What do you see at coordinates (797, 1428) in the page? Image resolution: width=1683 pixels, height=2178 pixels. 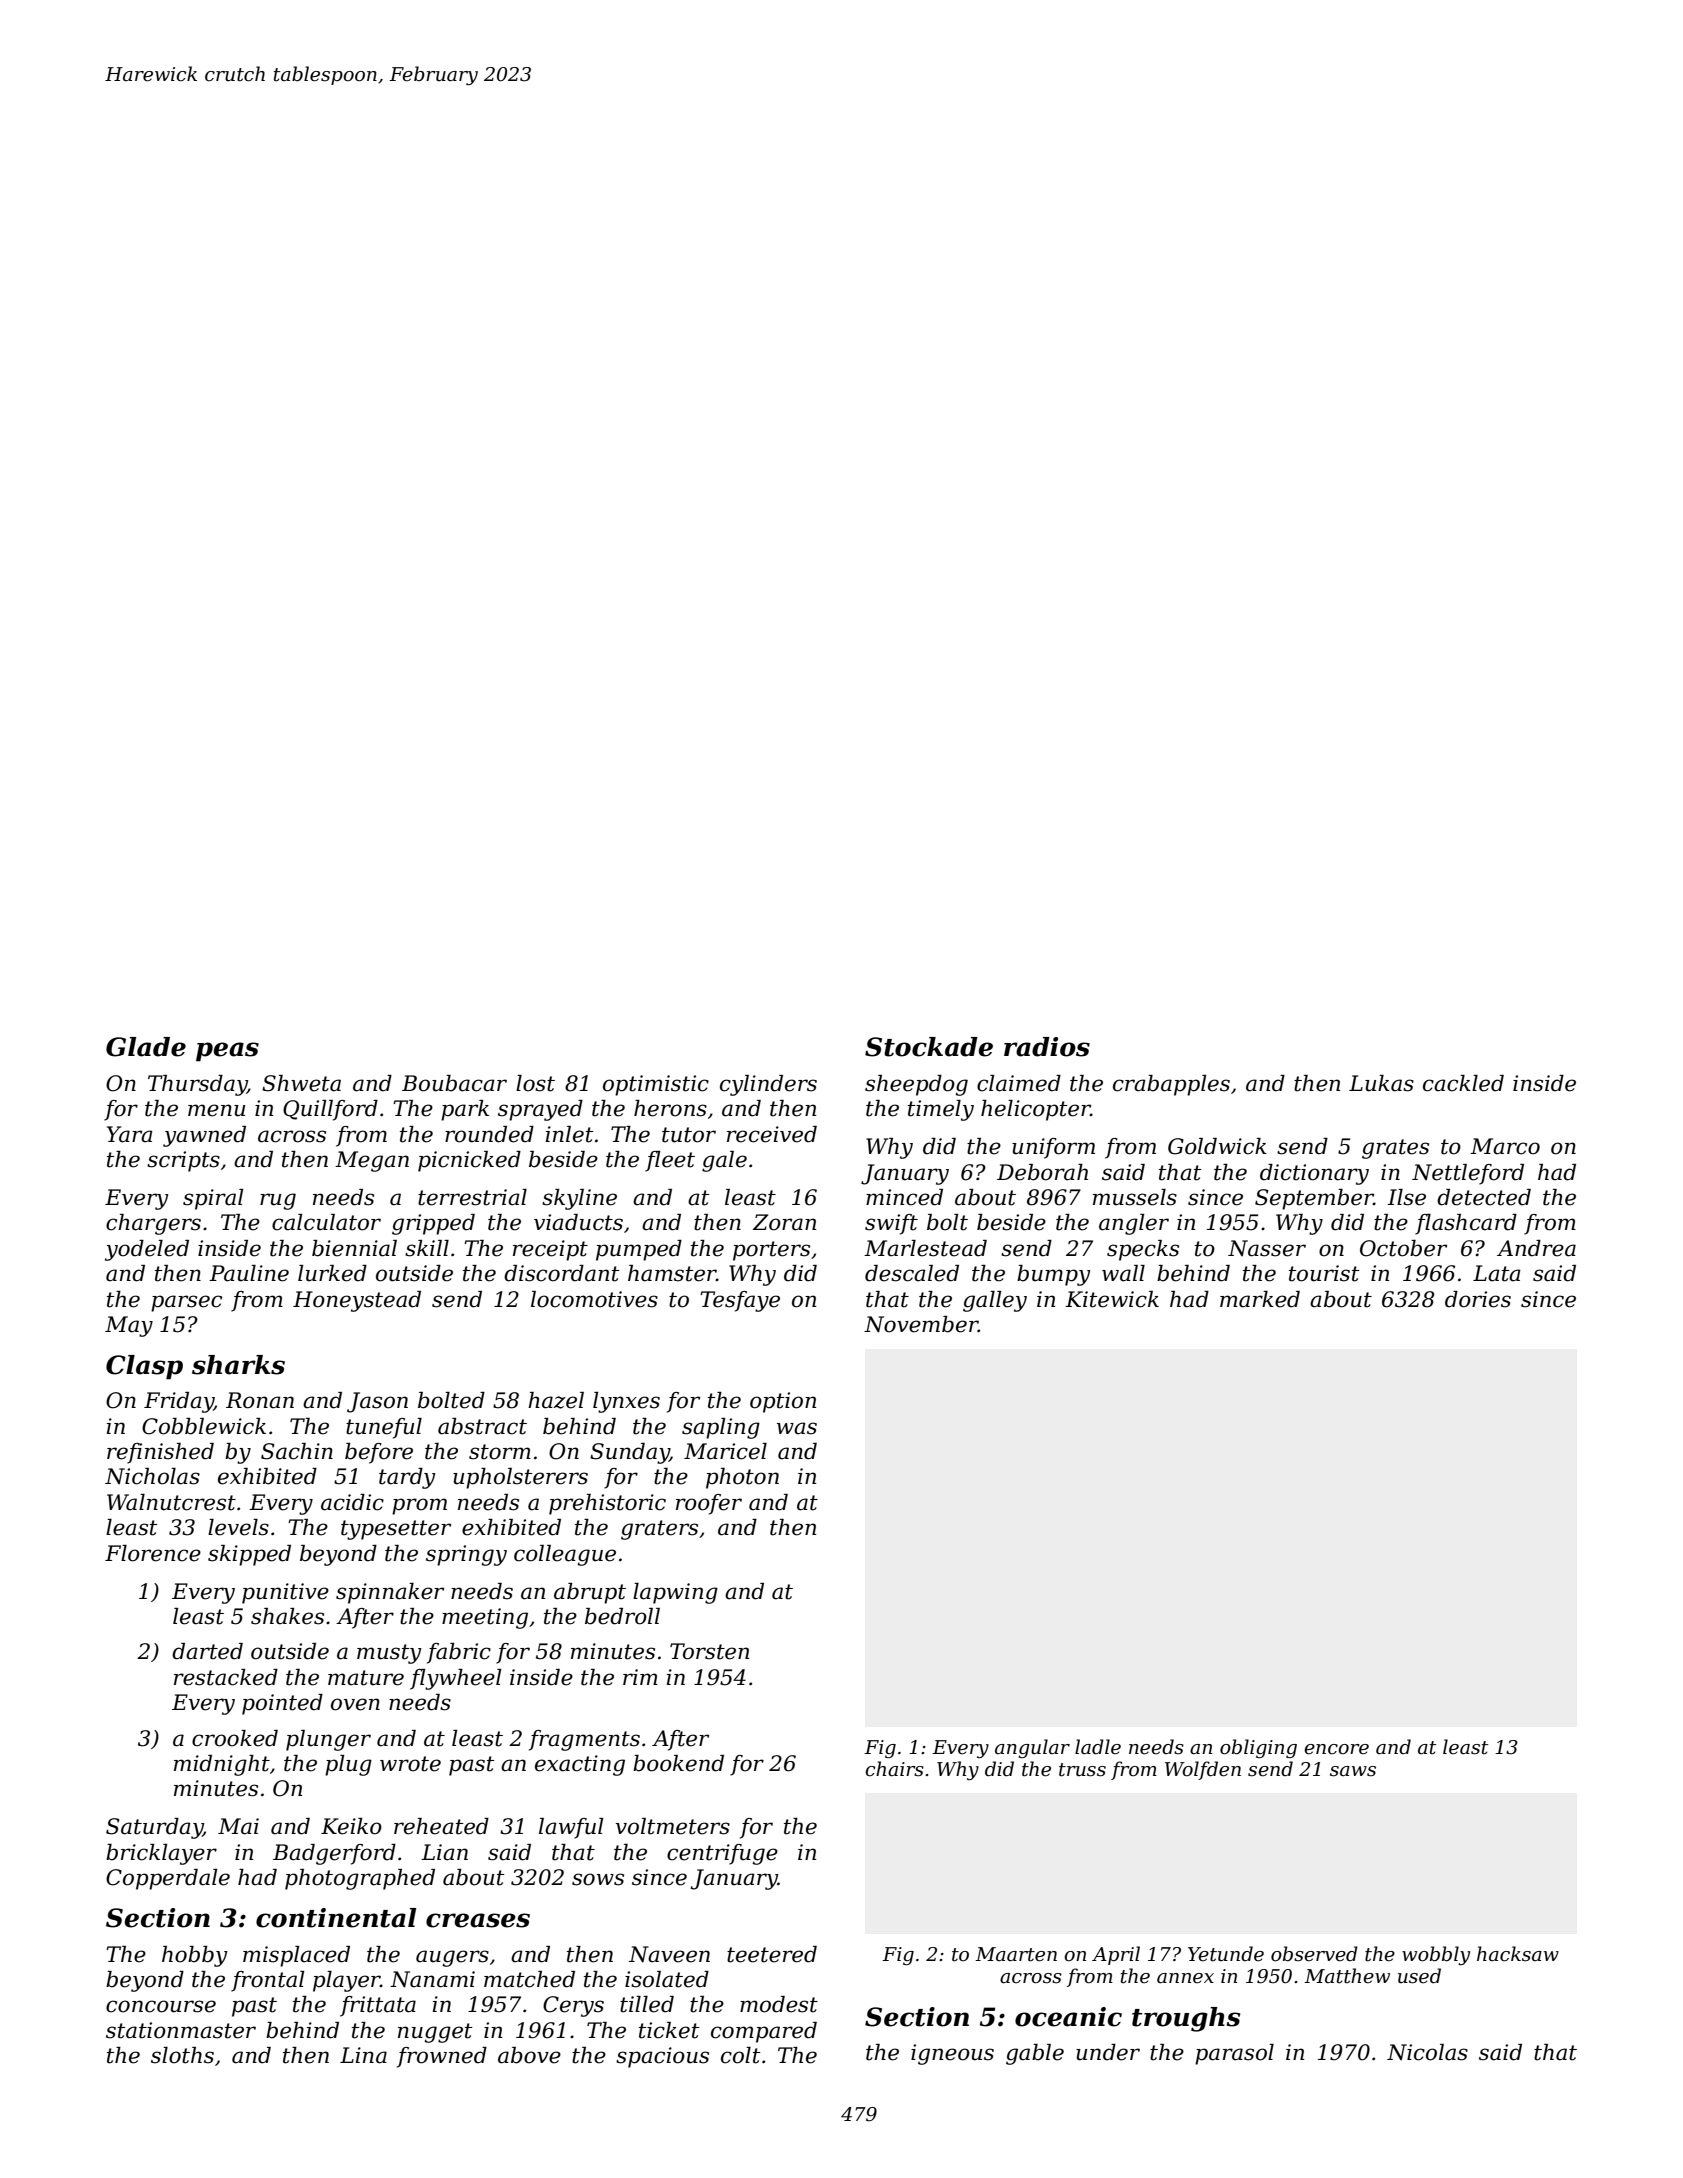 I see `was` at bounding box center [797, 1428].
